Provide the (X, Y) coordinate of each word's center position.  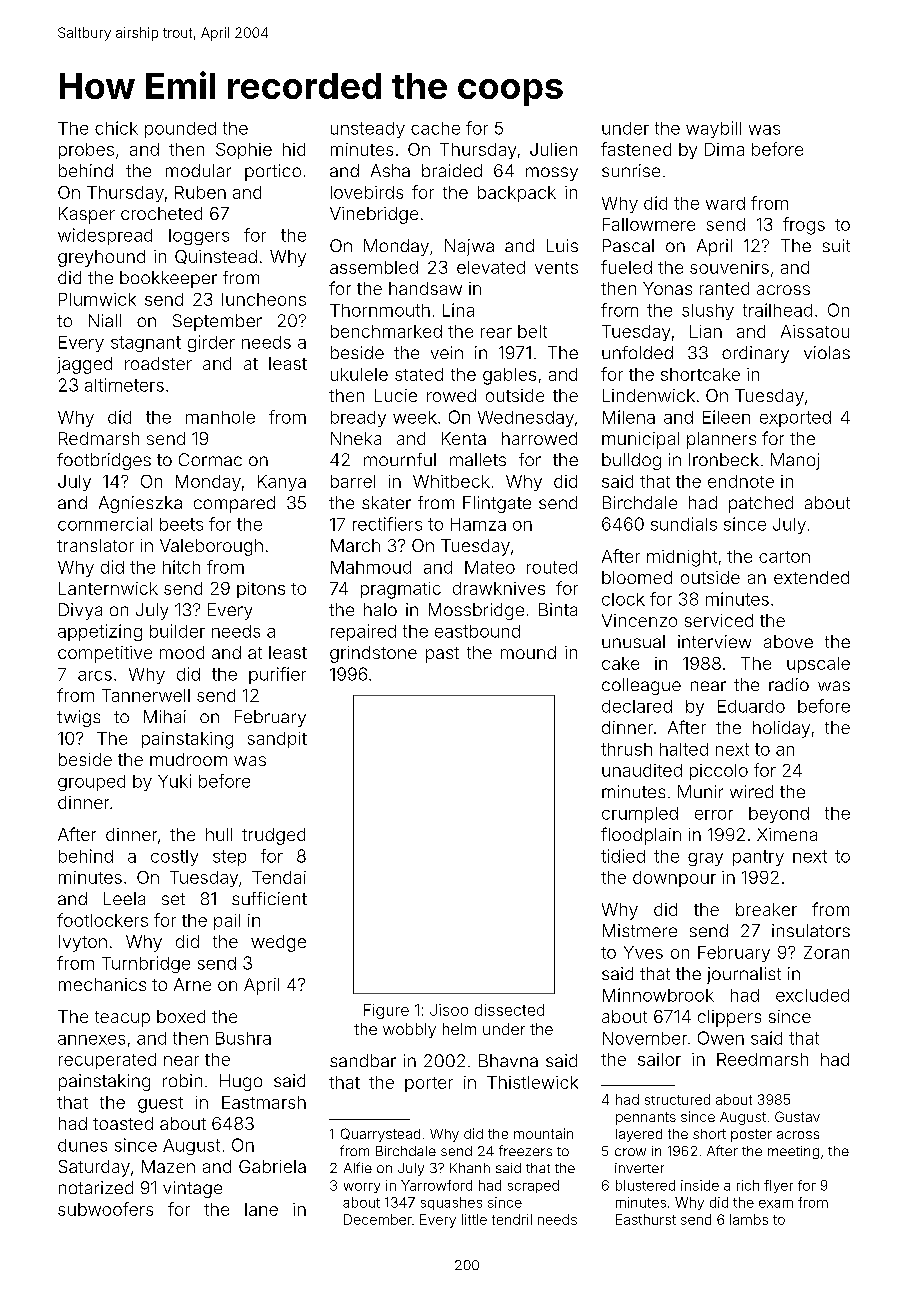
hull (219, 834)
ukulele (359, 374)
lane (261, 1209)
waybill (713, 129)
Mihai (165, 716)
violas (827, 352)
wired (751, 791)
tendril (512, 1219)
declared (637, 706)
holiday (781, 729)
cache (435, 128)
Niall (105, 320)
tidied (623, 856)
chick (116, 128)
